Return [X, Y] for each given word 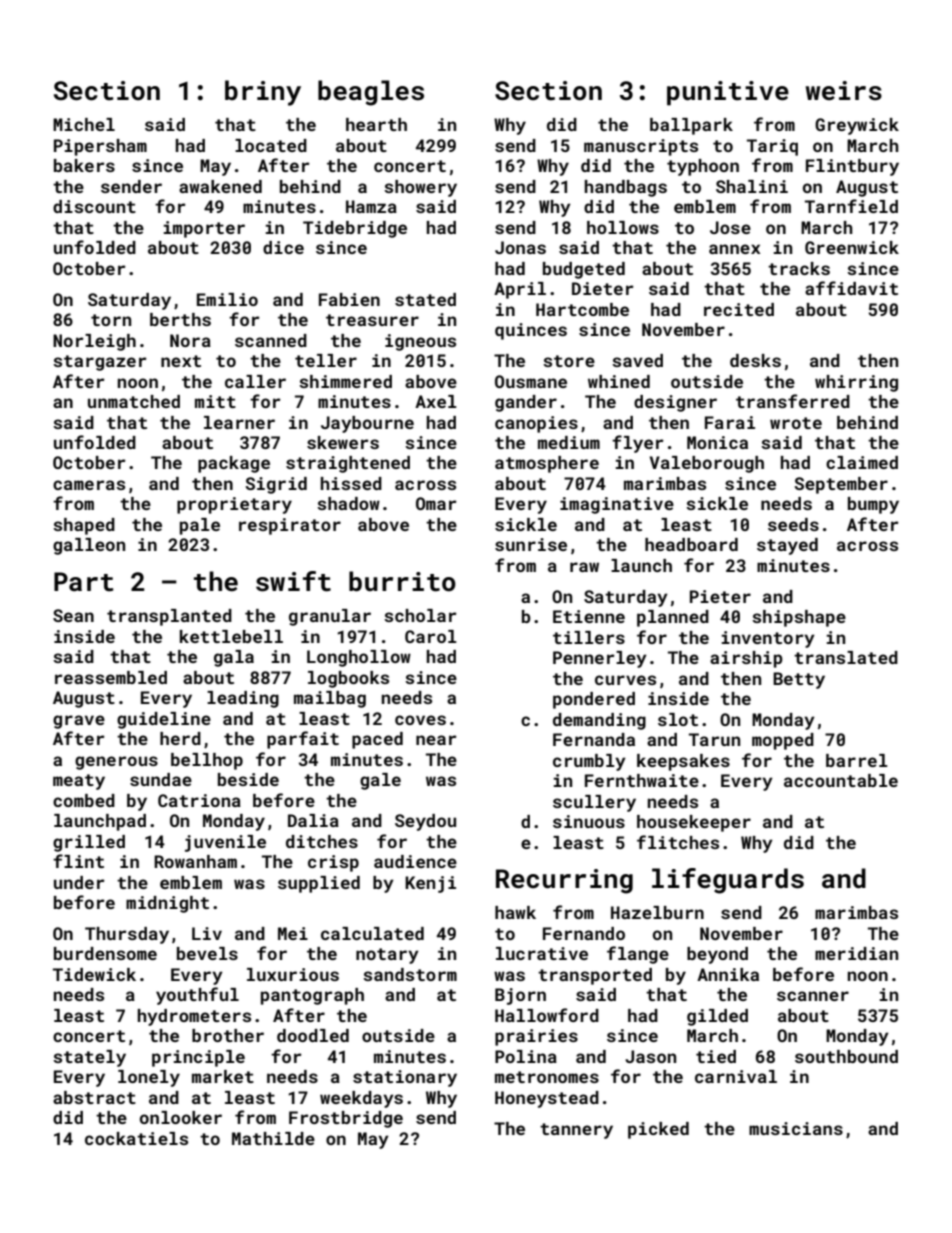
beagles [371, 93]
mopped [783, 741]
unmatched [134, 401]
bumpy [873, 505]
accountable [841, 780]
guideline [164, 720]
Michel [84, 124]
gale [380, 781]
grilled [89, 843]
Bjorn [520, 996]
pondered [594, 700]
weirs [844, 91]
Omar [436, 503]
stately [89, 1058]
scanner [813, 996]
